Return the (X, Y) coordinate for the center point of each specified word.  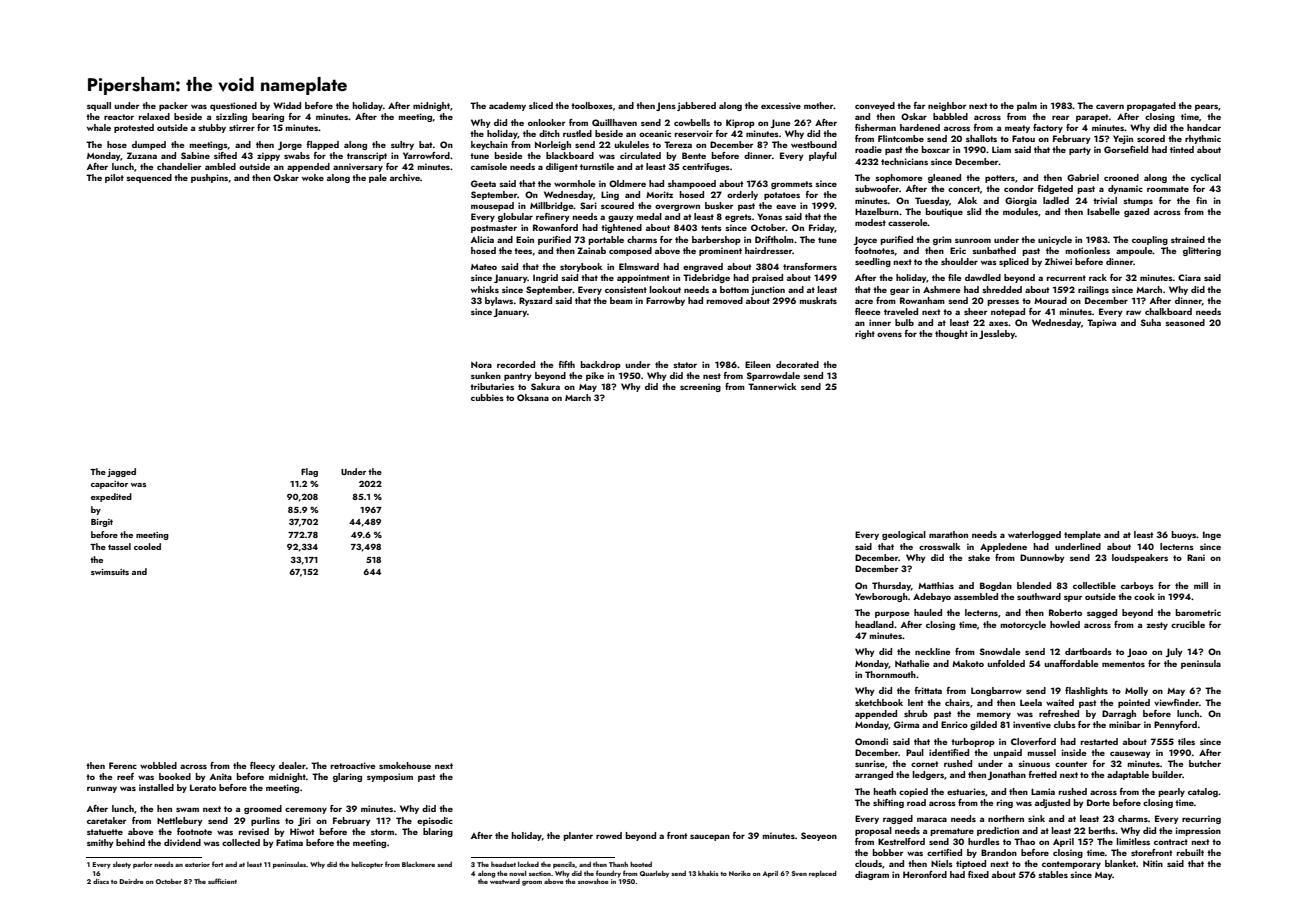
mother (819, 105)
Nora (481, 364)
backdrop (601, 365)
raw (1133, 312)
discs (101, 881)
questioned (233, 106)
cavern (1110, 106)
